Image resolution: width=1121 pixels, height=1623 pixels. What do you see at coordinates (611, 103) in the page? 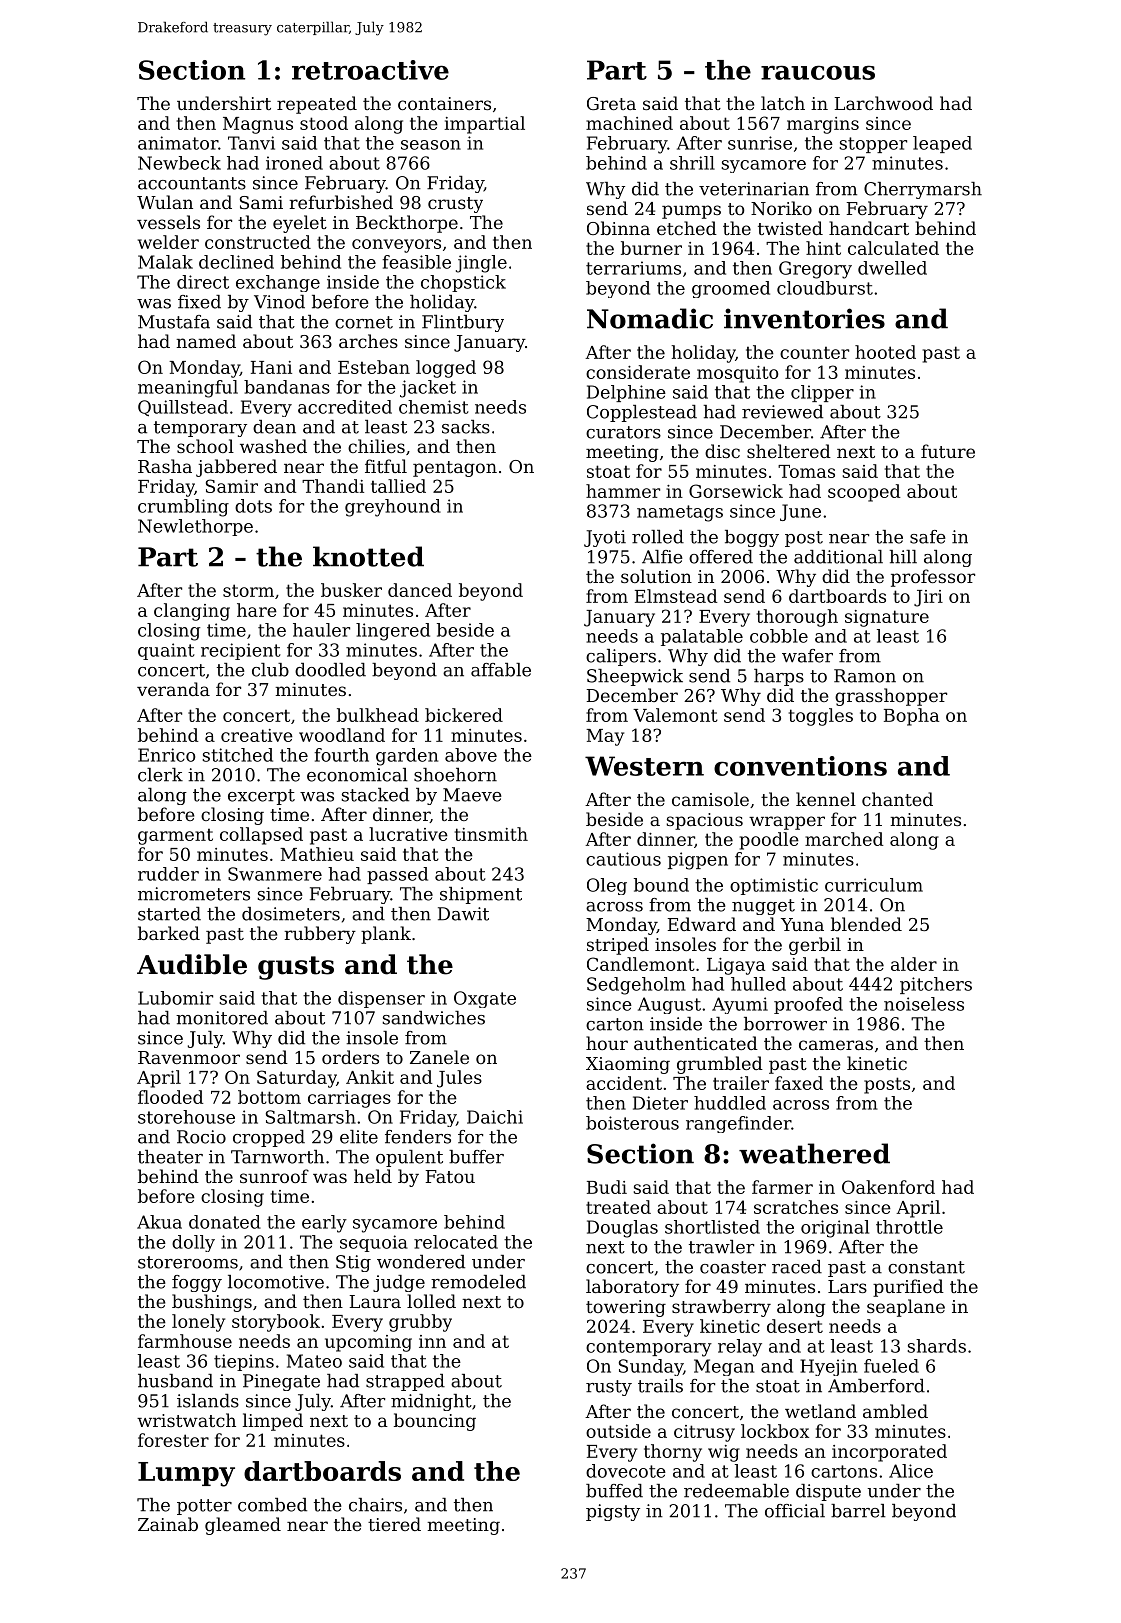
I see `Greta` at bounding box center [611, 103].
